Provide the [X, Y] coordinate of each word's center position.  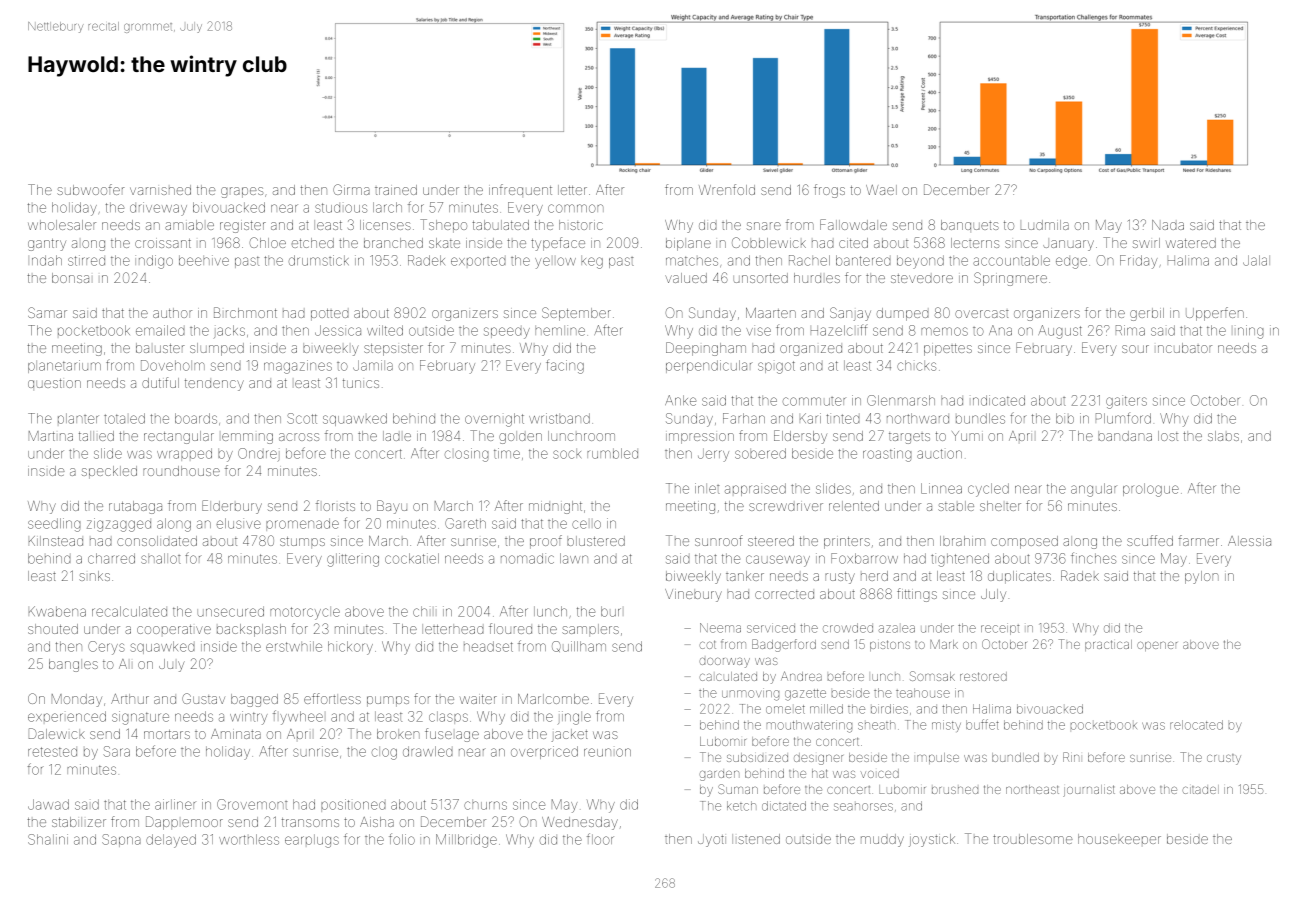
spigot [776, 367]
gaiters [1126, 402]
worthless [249, 839]
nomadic [527, 558]
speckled [109, 472]
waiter [478, 699]
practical [1108, 645]
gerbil [1147, 314]
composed [1024, 542]
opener [1157, 646]
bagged [254, 700]
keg [592, 262]
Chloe [267, 242]
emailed [160, 330]
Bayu [392, 507]
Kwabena [57, 611]
